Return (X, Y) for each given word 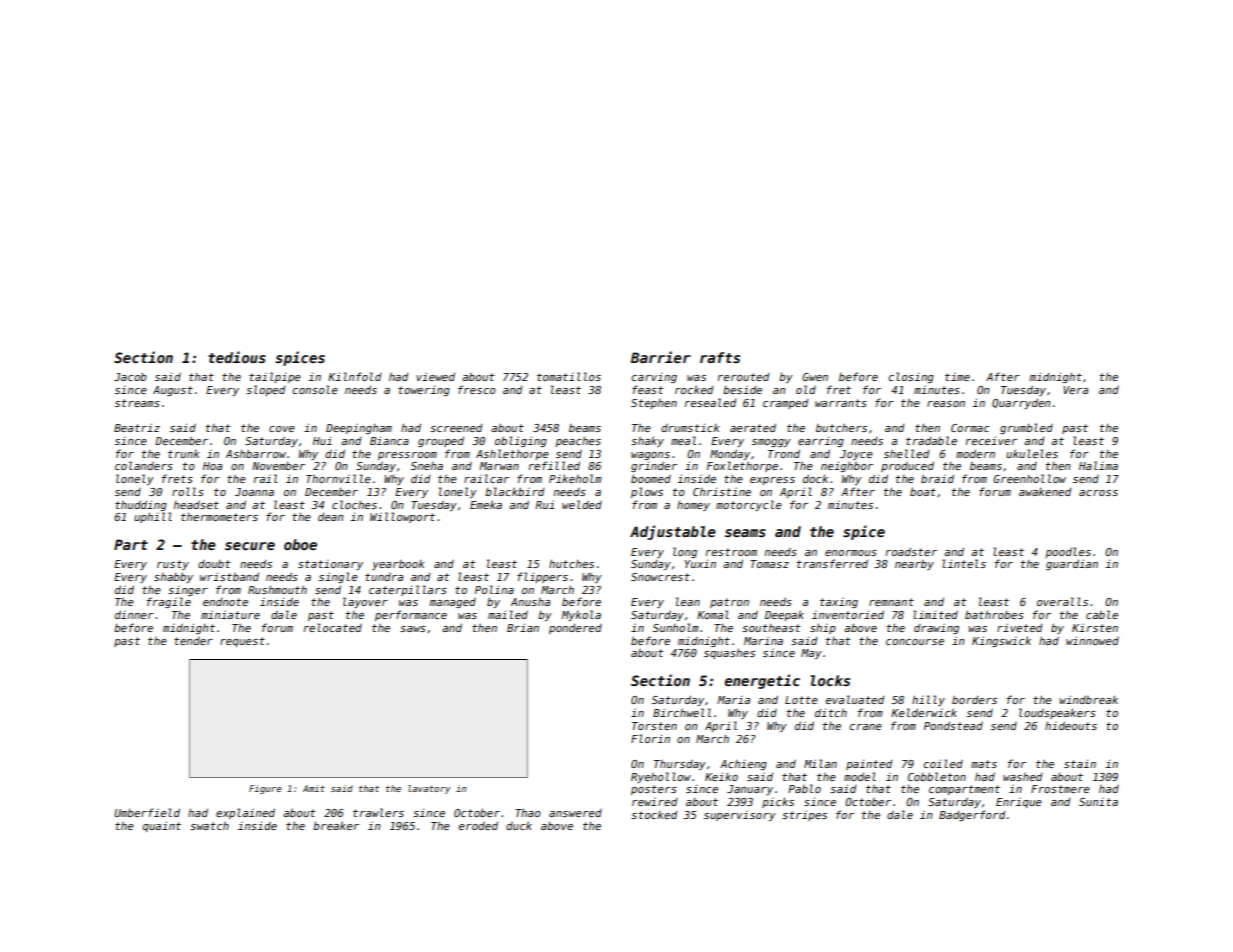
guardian (1072, 564)
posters (654, 790)
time (957, 377)
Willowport (402, 517)
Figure (265, 789)
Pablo (804, 788)
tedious (237, 357)
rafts (720, 357)
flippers (542, 577)
